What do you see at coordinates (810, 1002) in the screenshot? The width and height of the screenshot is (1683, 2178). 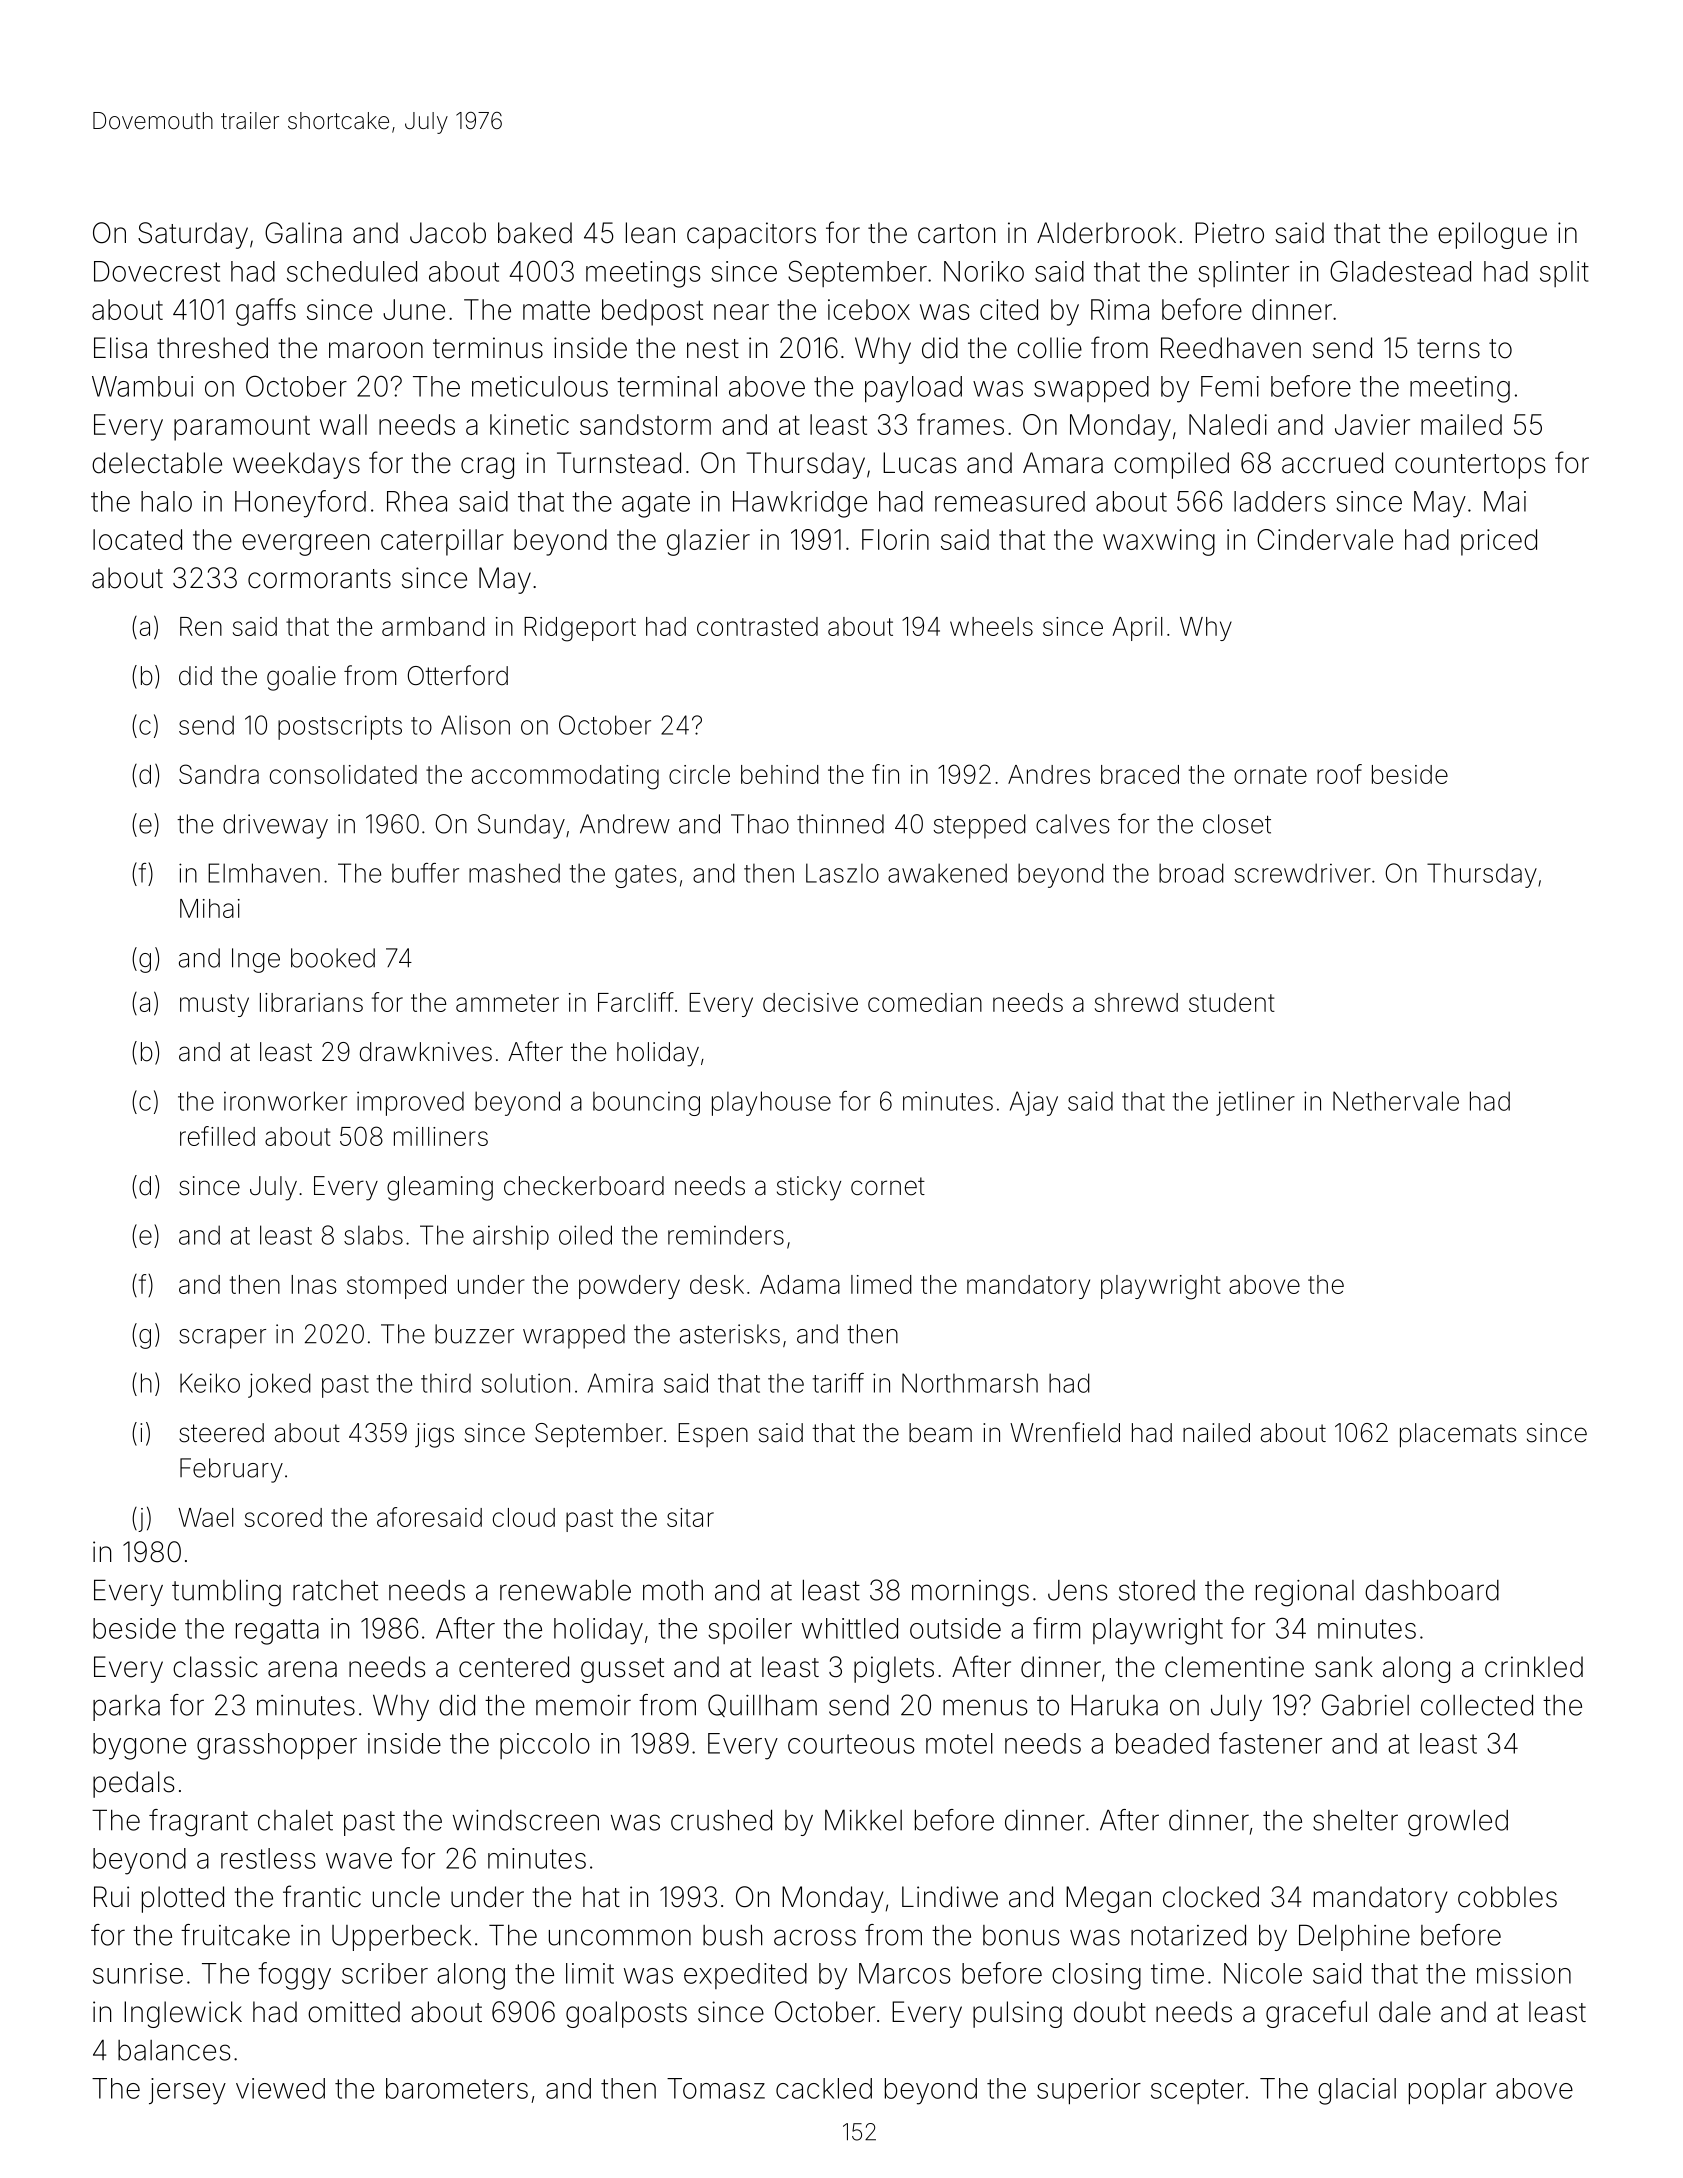 I see `decisive` at bounding box center [810, 1002].
